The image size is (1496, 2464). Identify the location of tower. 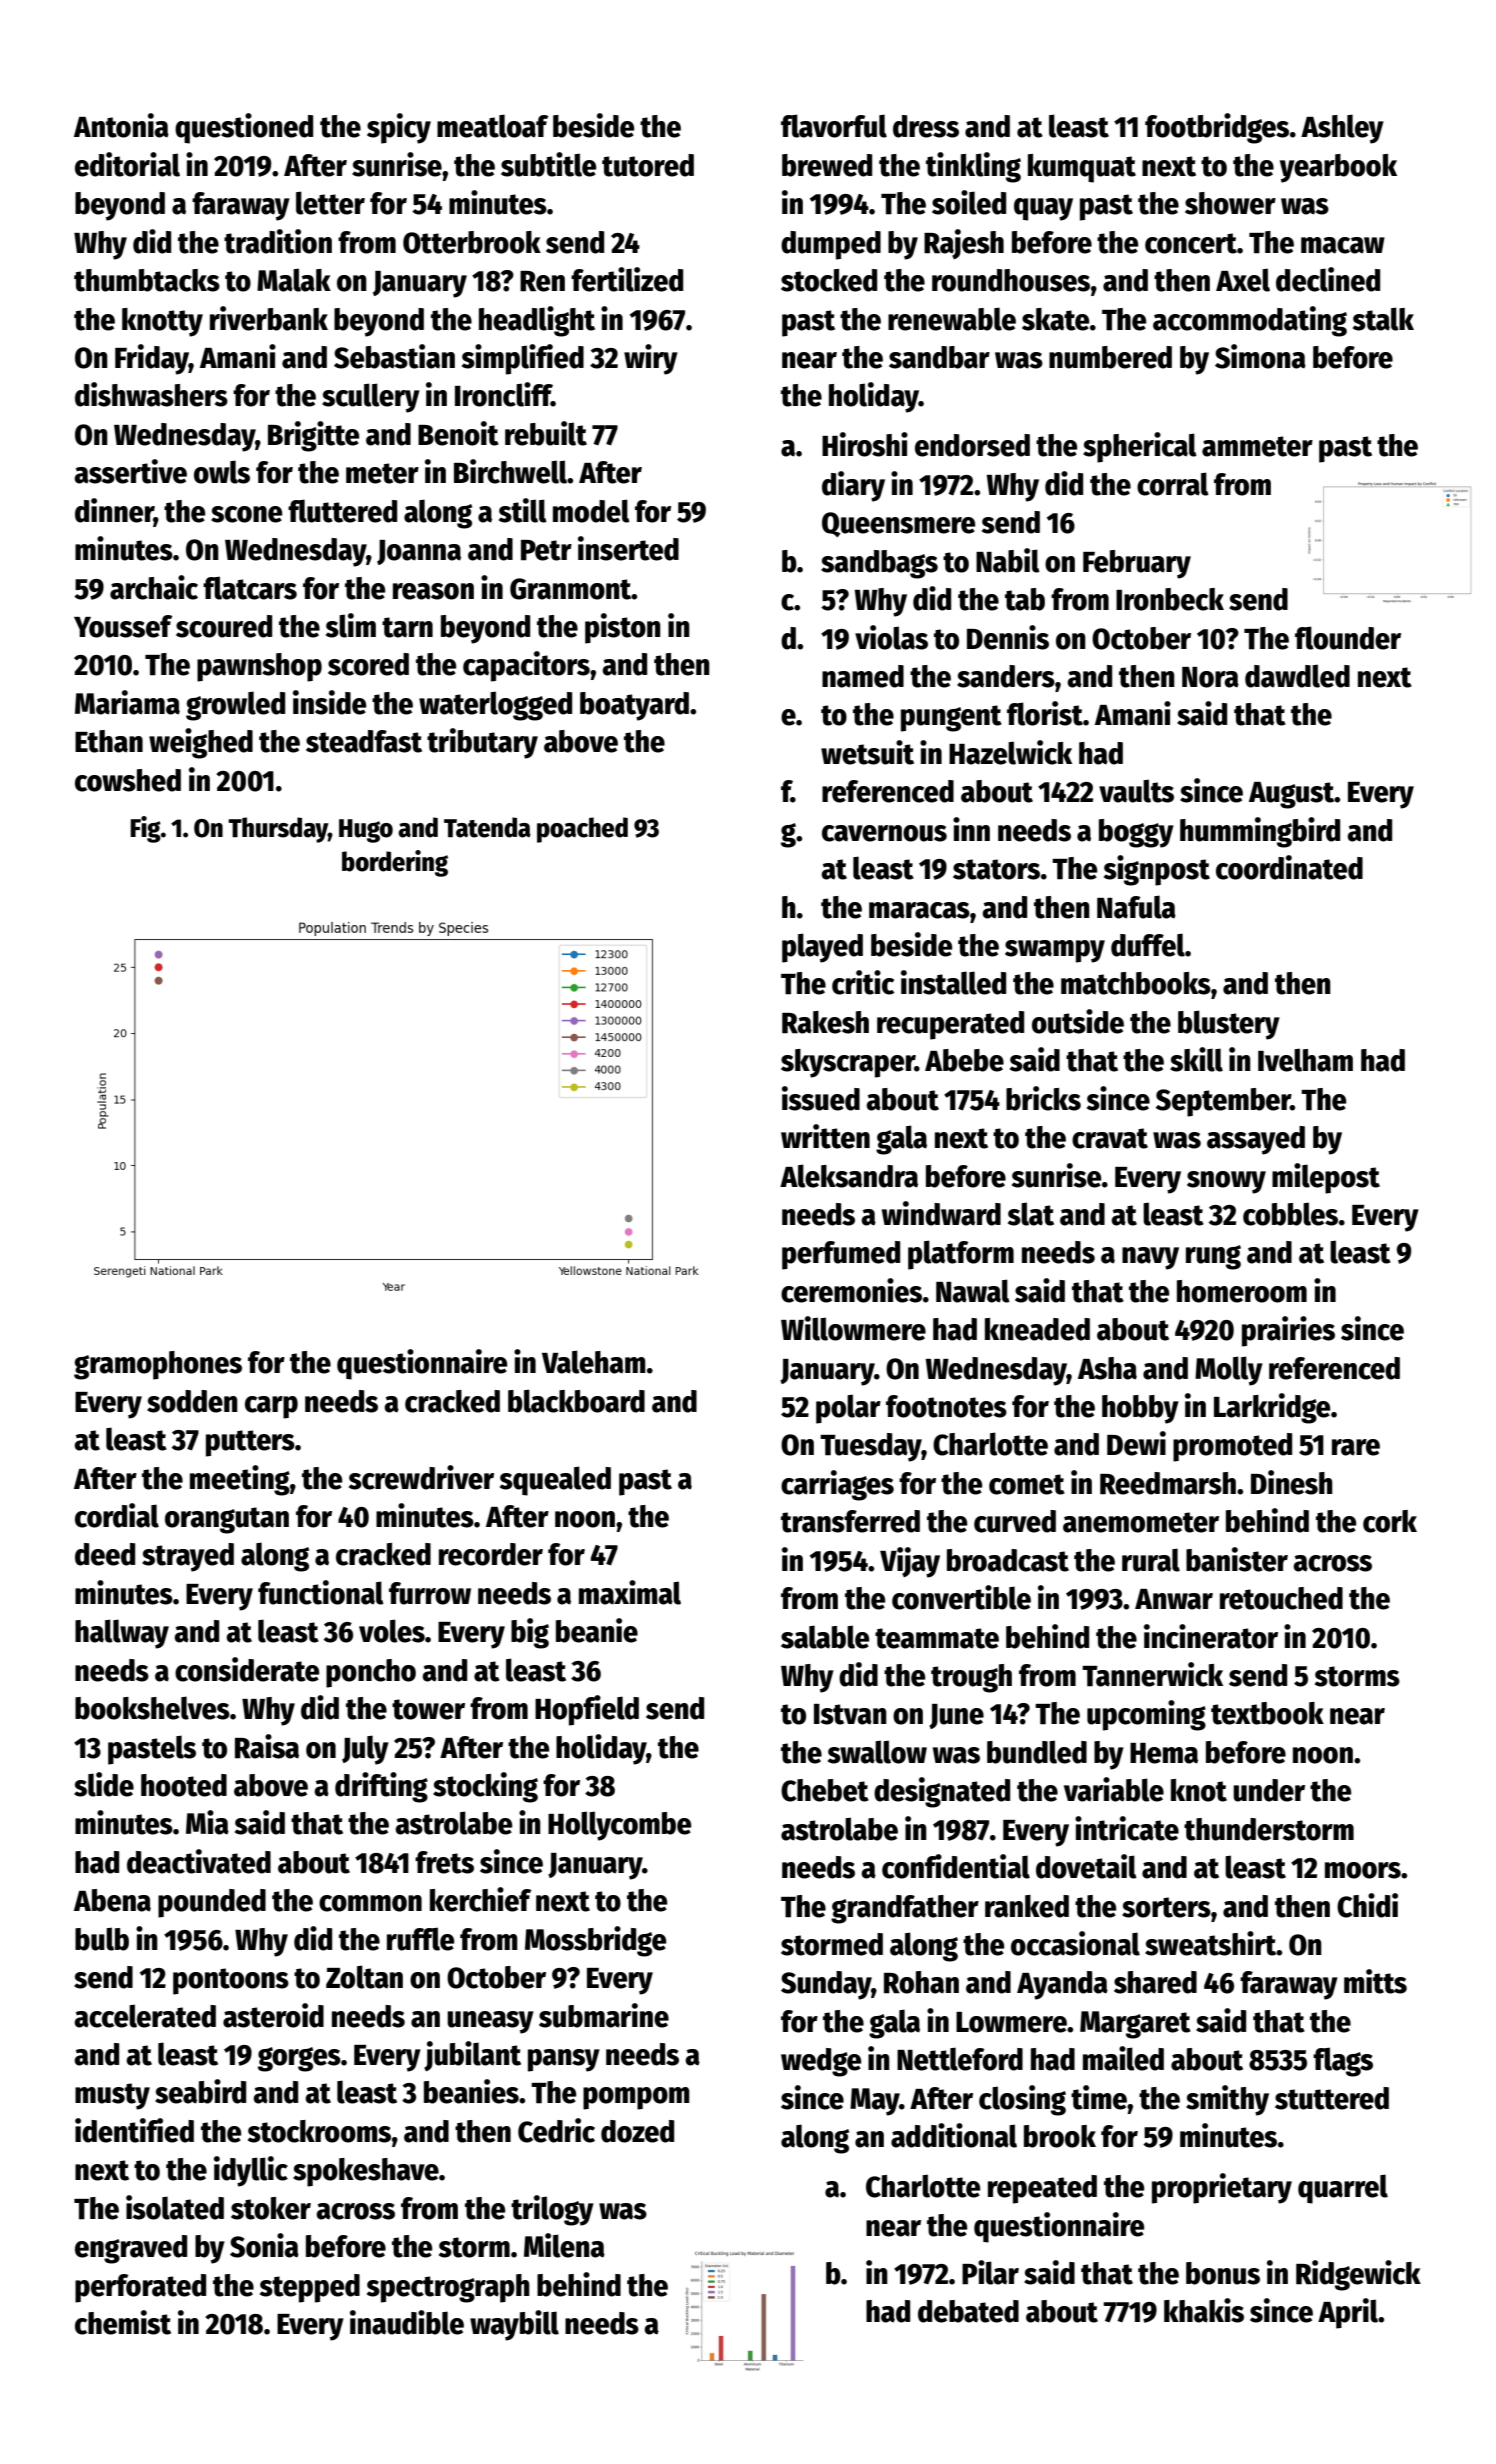
(428, 1709).
